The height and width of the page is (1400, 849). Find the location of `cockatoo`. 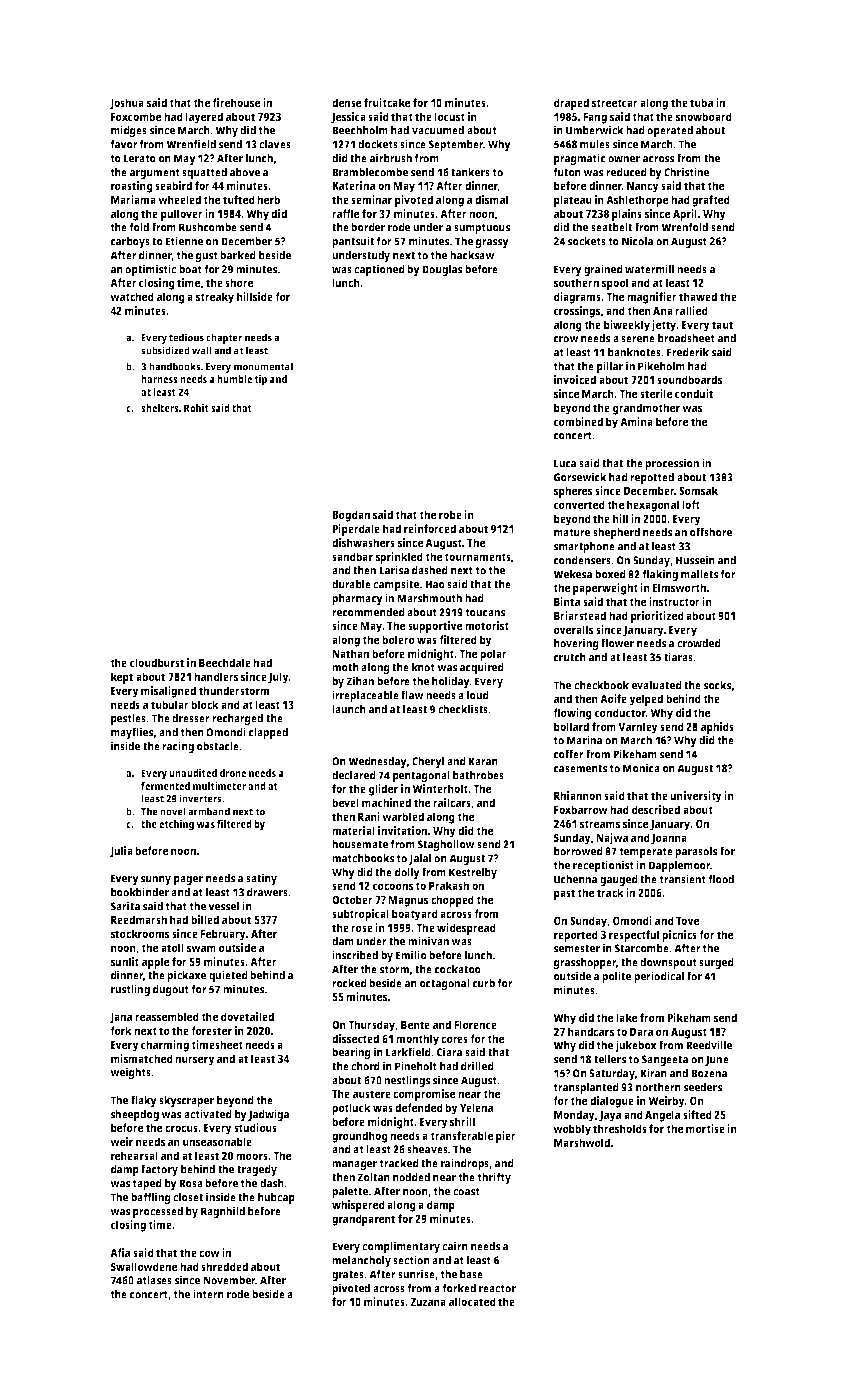

cockatoo is located at coordinates (458, 969).
